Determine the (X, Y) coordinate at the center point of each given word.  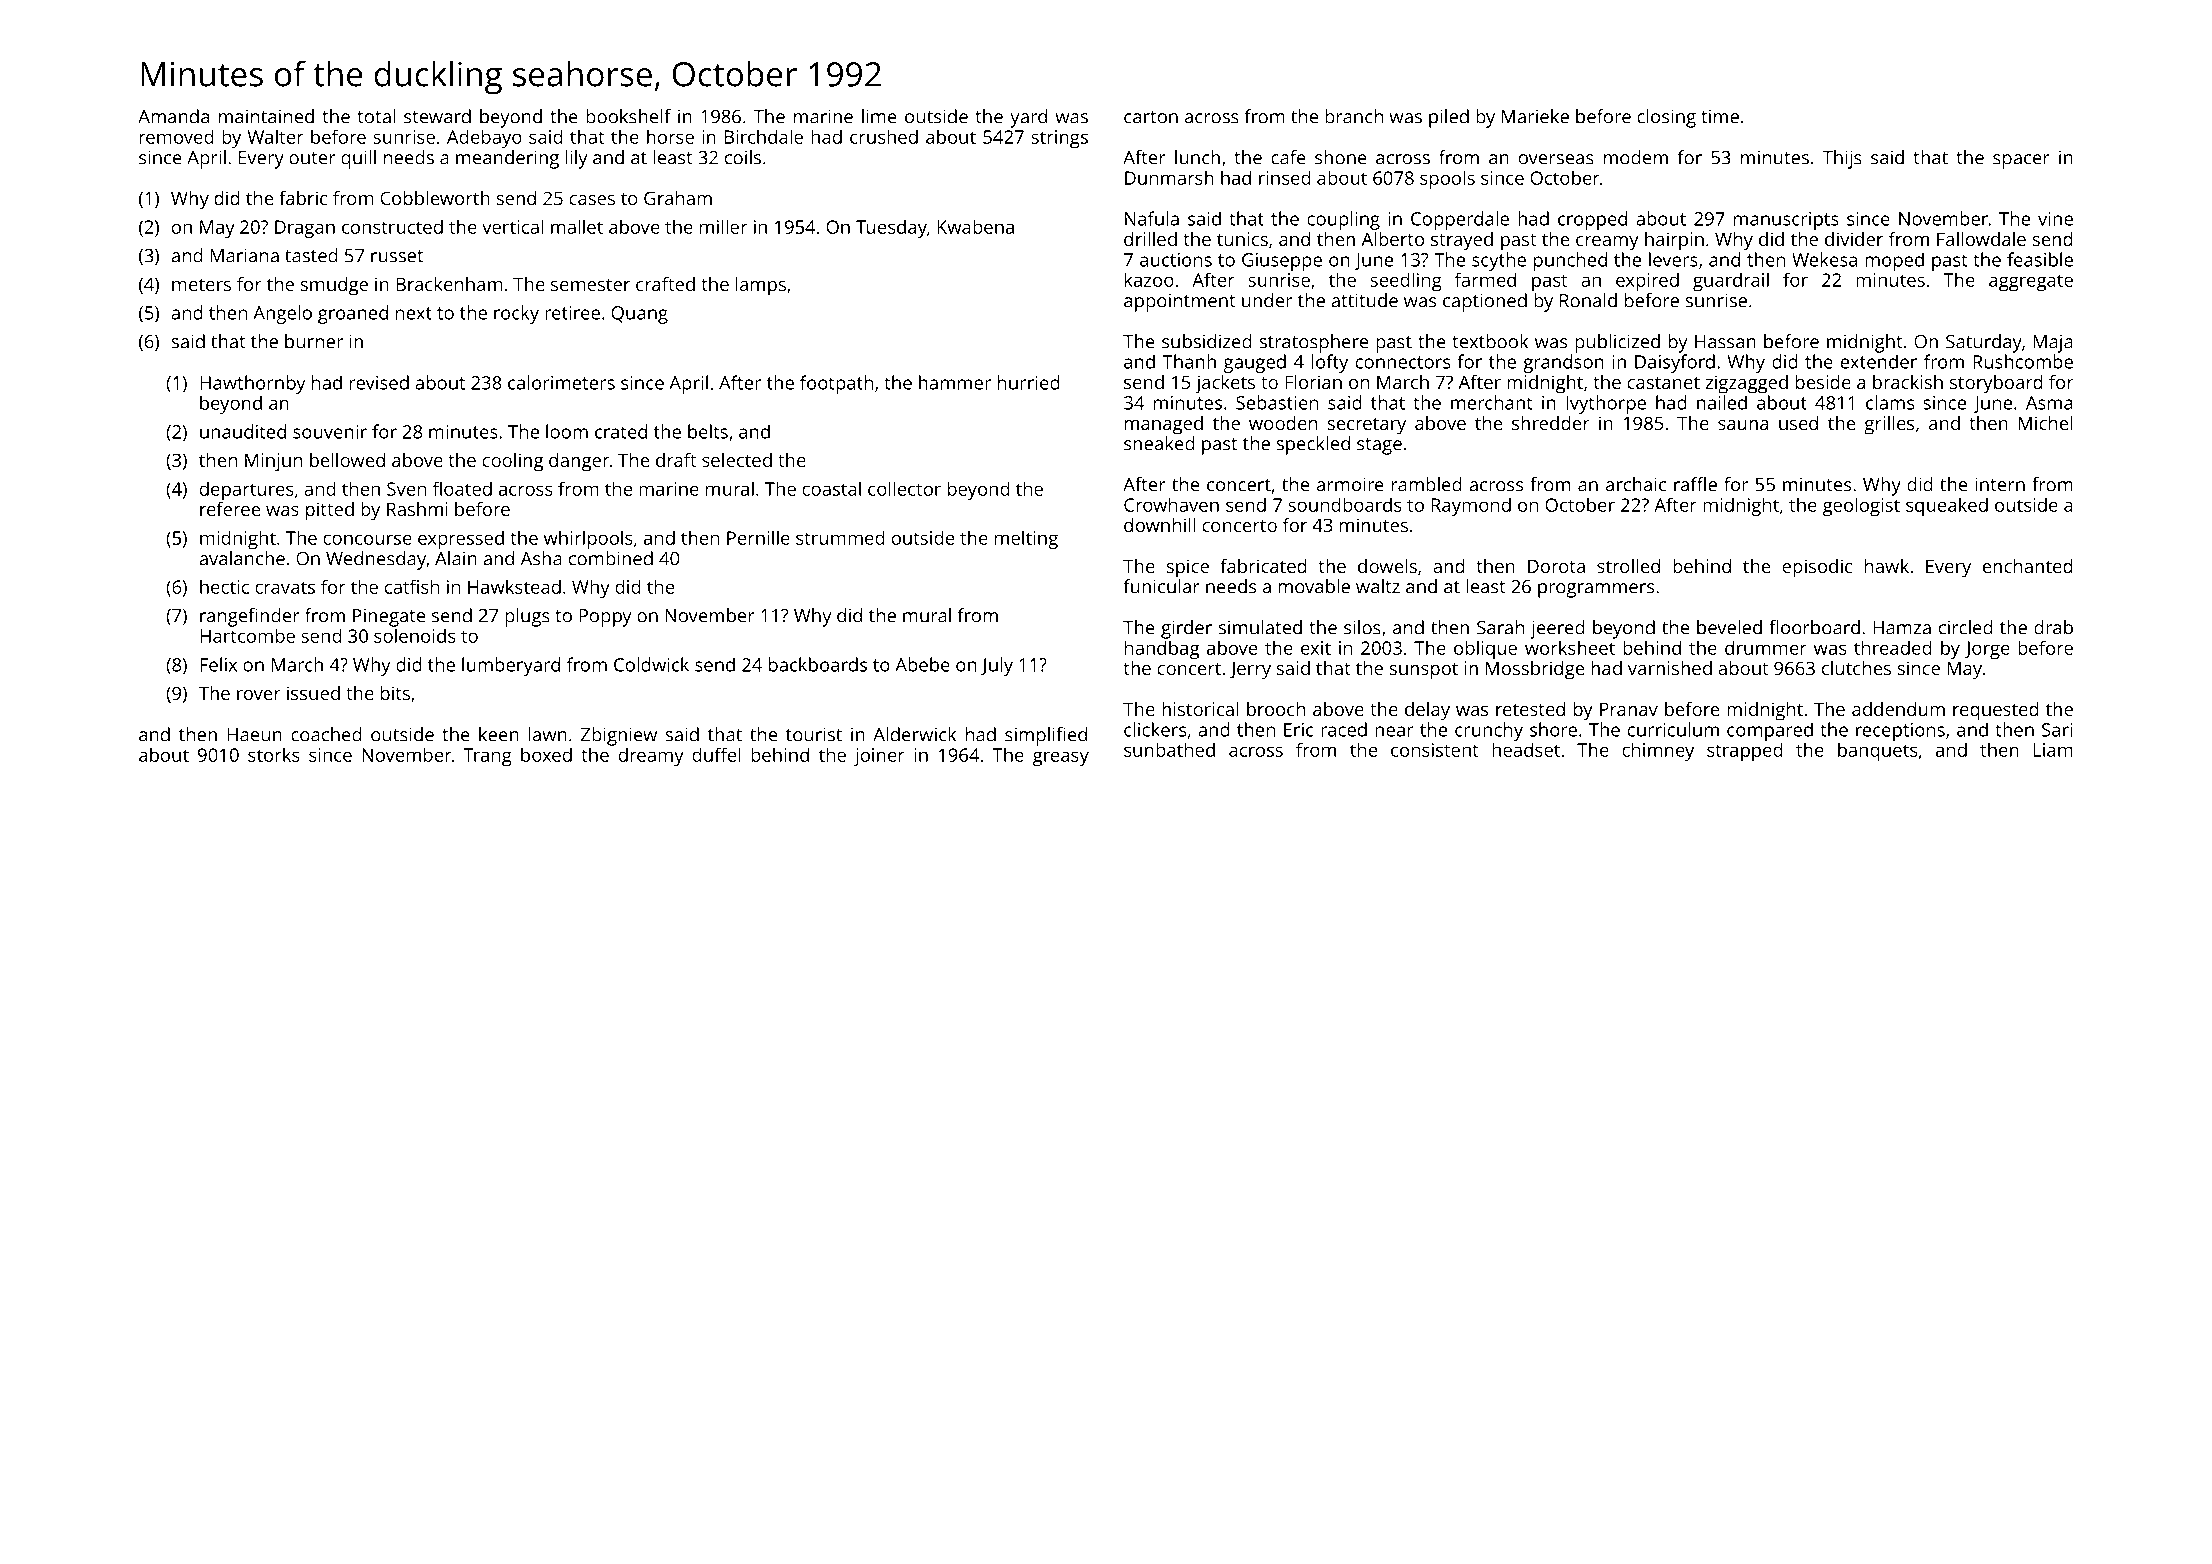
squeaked (1947, 506)
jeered (1557, 629)
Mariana (244, 255)
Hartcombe (247, 635)
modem (1636, 157)
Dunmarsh (1169, 177)
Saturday (1984, 343)
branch (1354, 116)
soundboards (1344, 504)
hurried (1028, 382)
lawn (548, 734)
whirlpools (588, 539)
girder (1186, 629)
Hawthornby (252, 384)
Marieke (1535, 116)
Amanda (173, 116)
